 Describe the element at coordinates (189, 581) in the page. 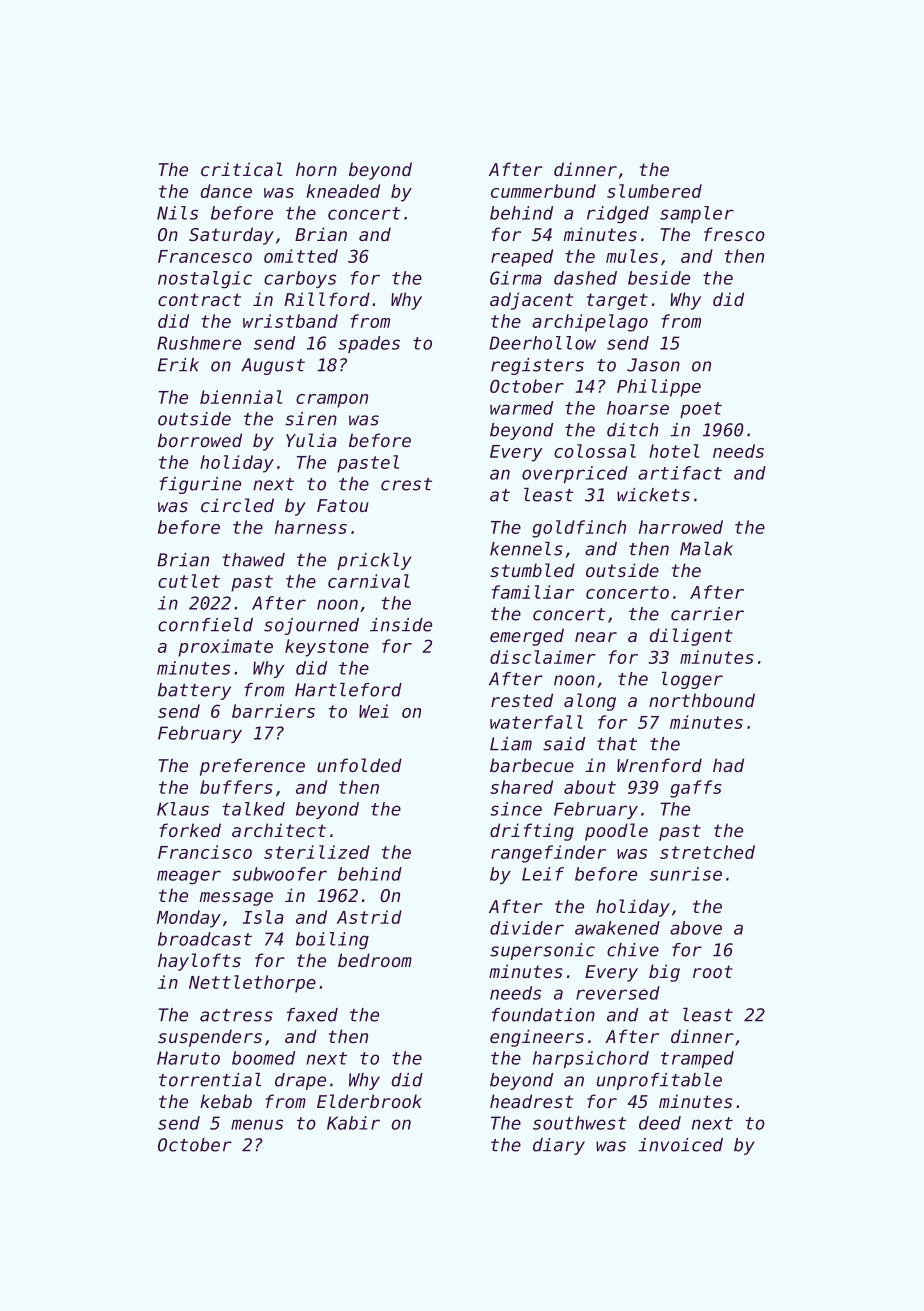

I see `cutlet` at that location.
